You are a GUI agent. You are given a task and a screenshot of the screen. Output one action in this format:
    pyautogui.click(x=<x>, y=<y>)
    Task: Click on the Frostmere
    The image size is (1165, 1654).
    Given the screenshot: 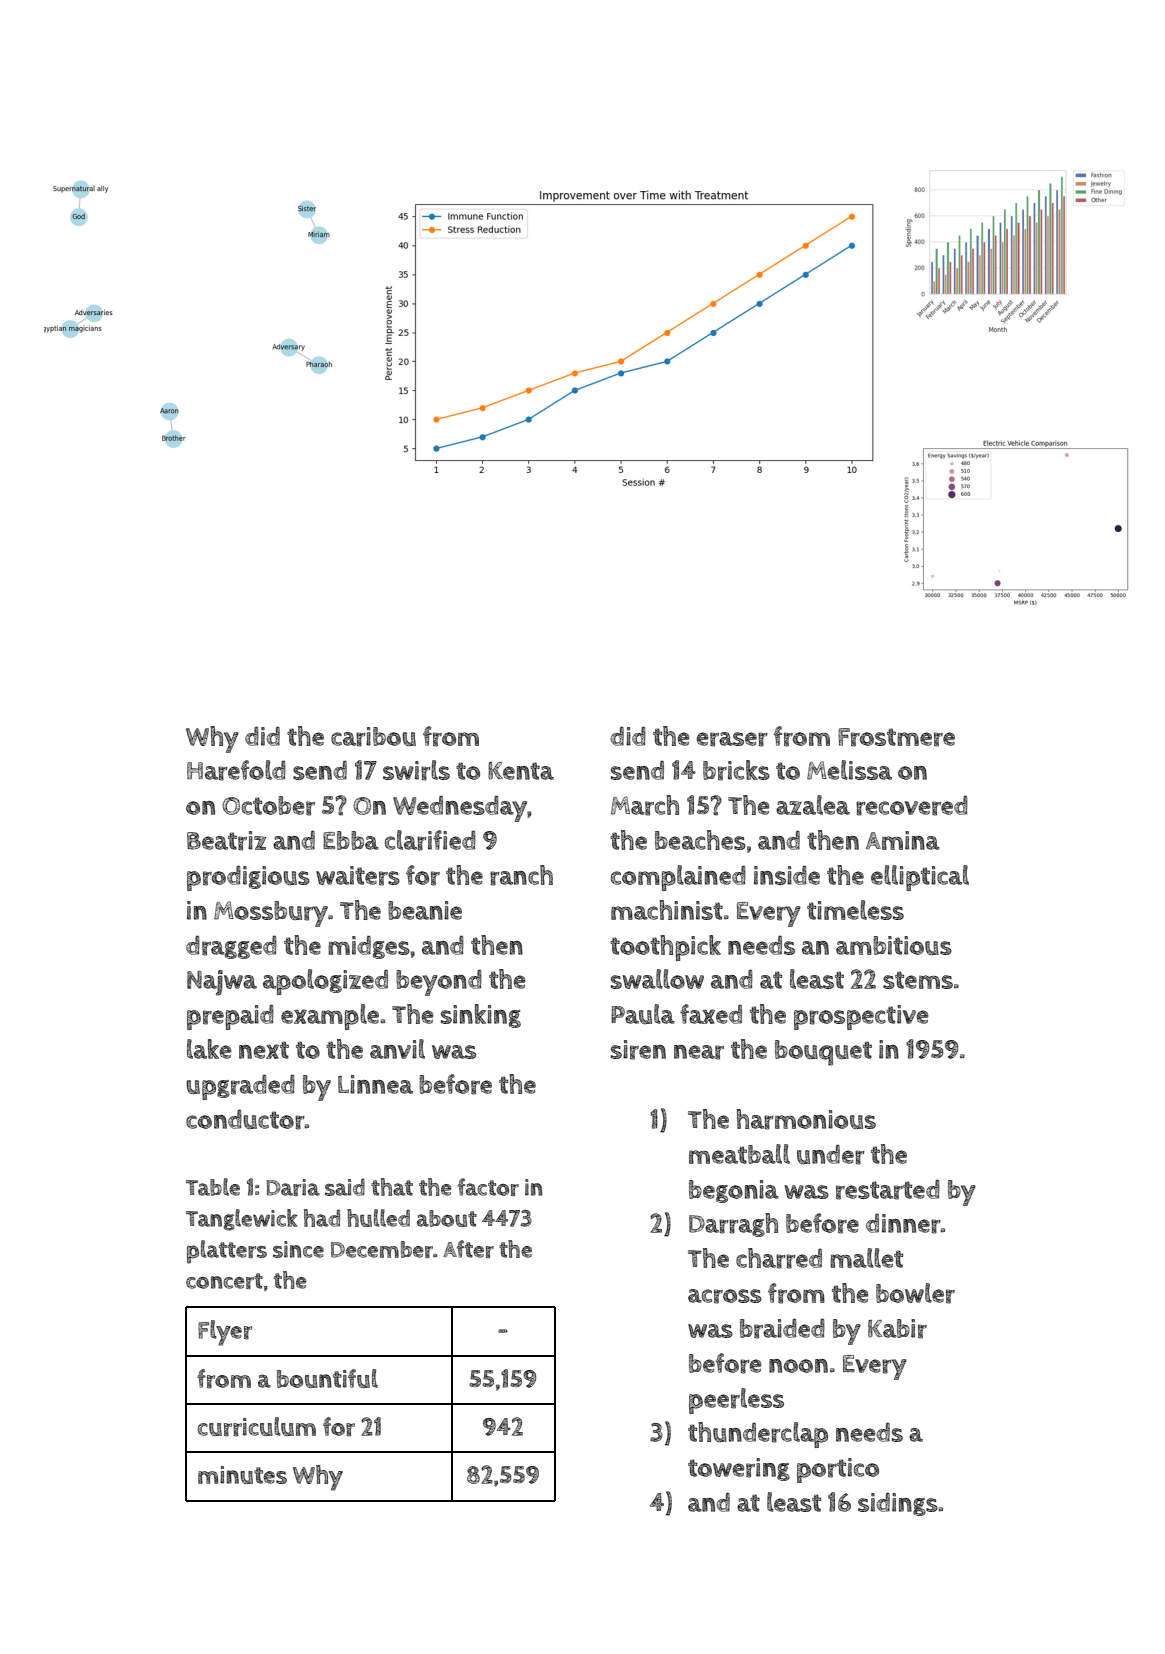 What is the action you would take?
    pyautogui.click(x=896, y=737)
